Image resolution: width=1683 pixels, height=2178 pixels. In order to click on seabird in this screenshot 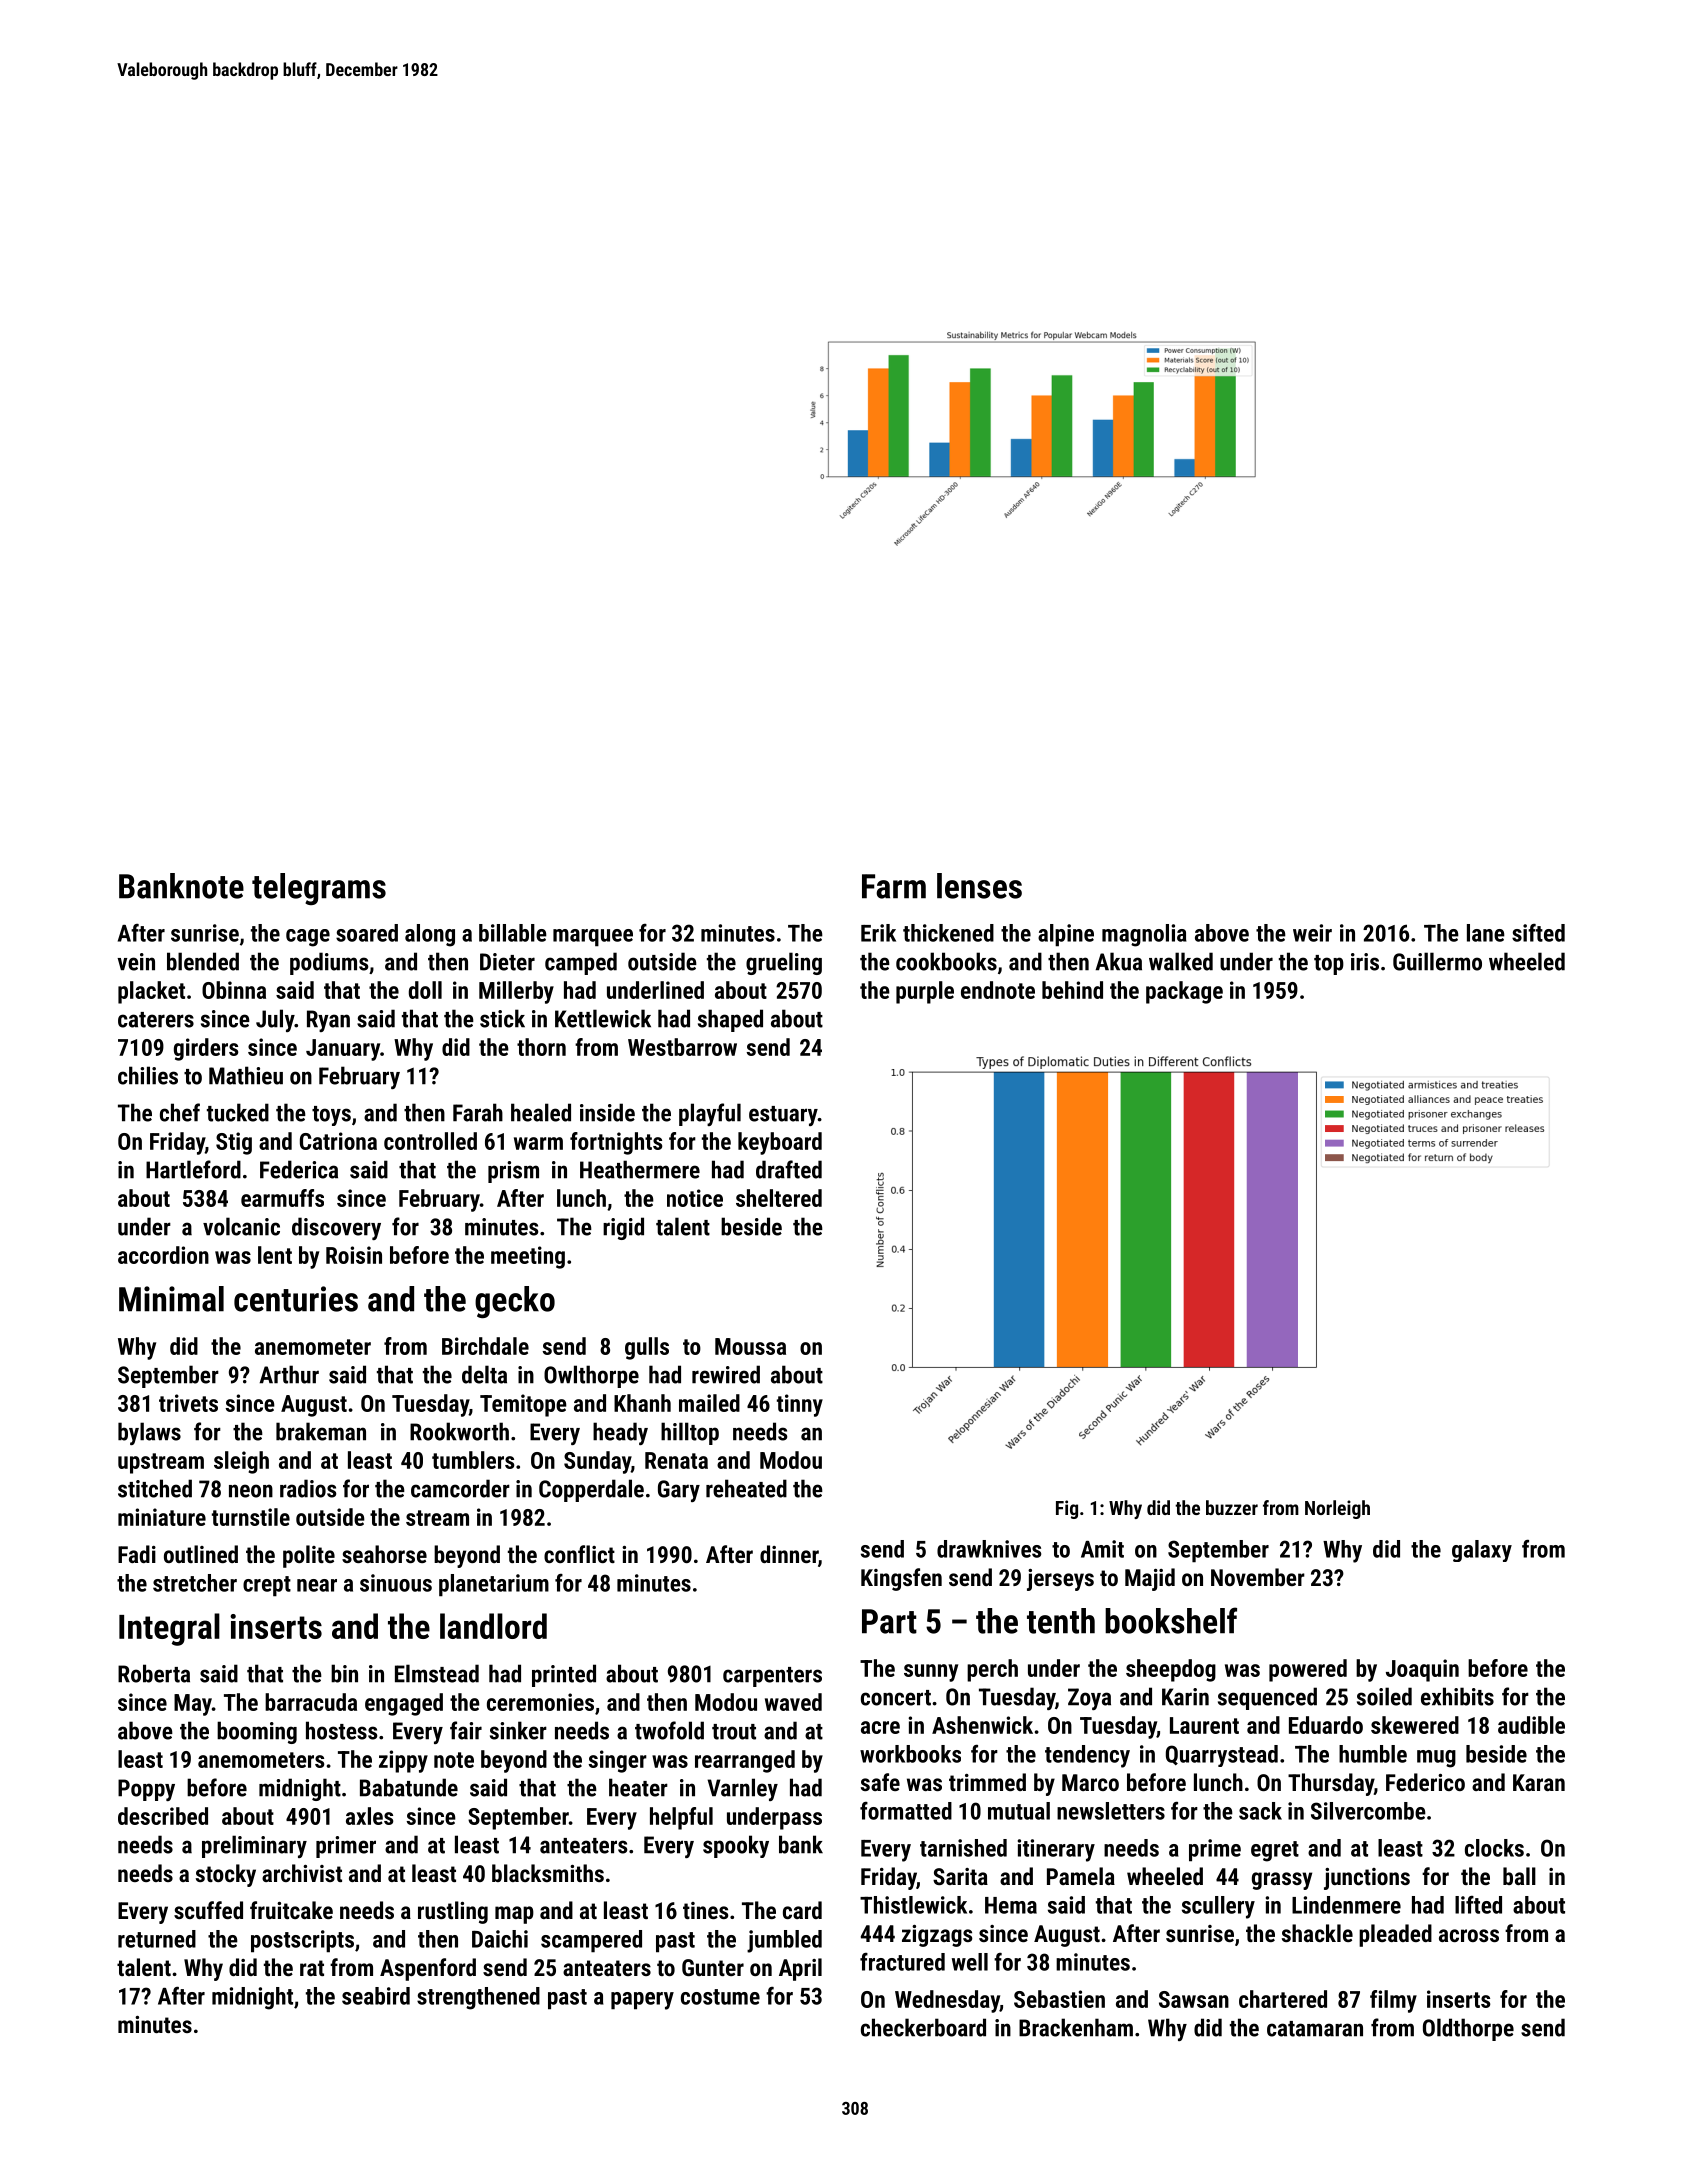, I will do `click(376, 1996)`.
